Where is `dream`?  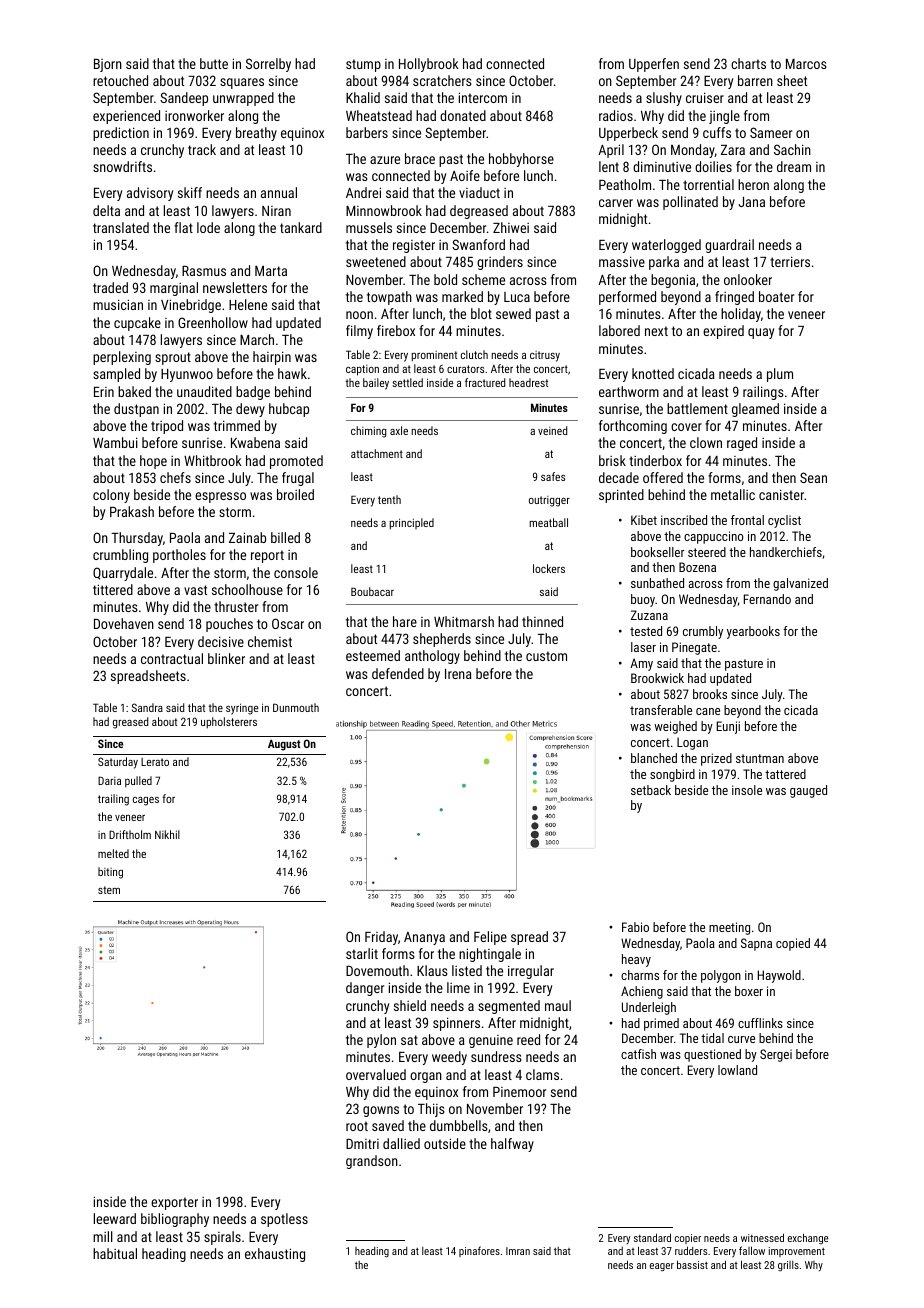
dream is located at coordinates (794, 166).
